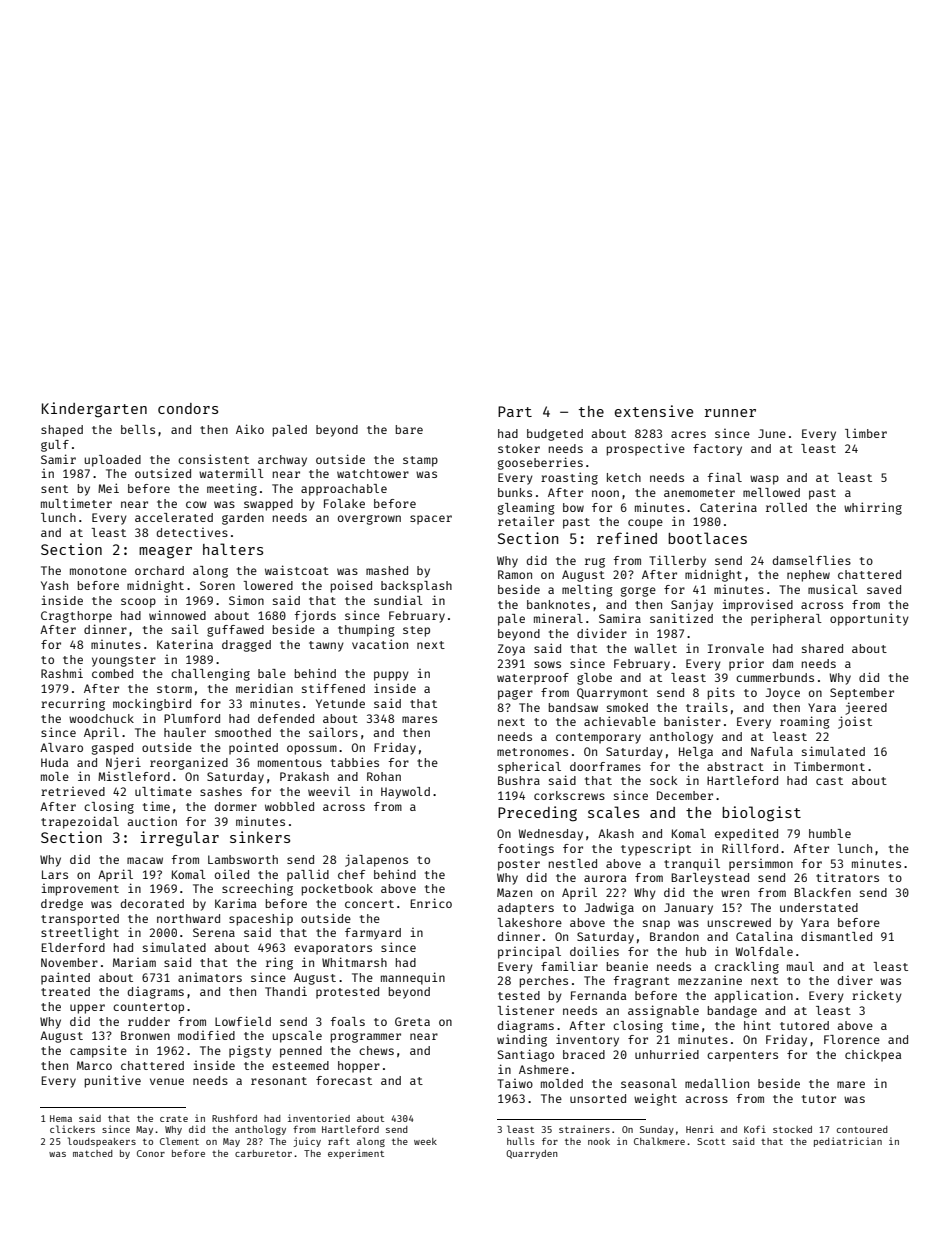  What do you see at coordinates (93, 1153) in the page?
I see `matched` at bounding box center [93, 1153].
